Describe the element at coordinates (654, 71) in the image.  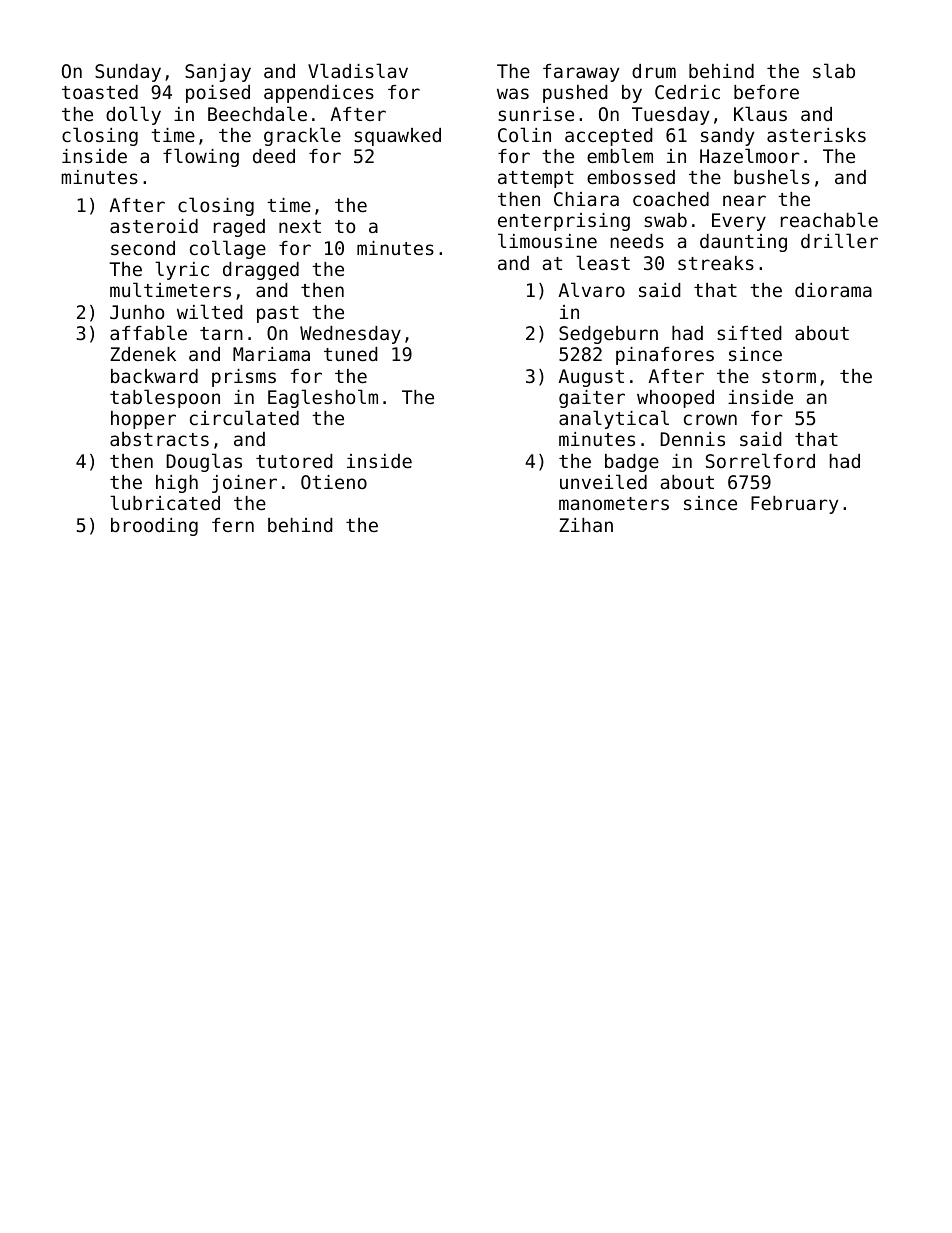
I see `drum` at that location.
